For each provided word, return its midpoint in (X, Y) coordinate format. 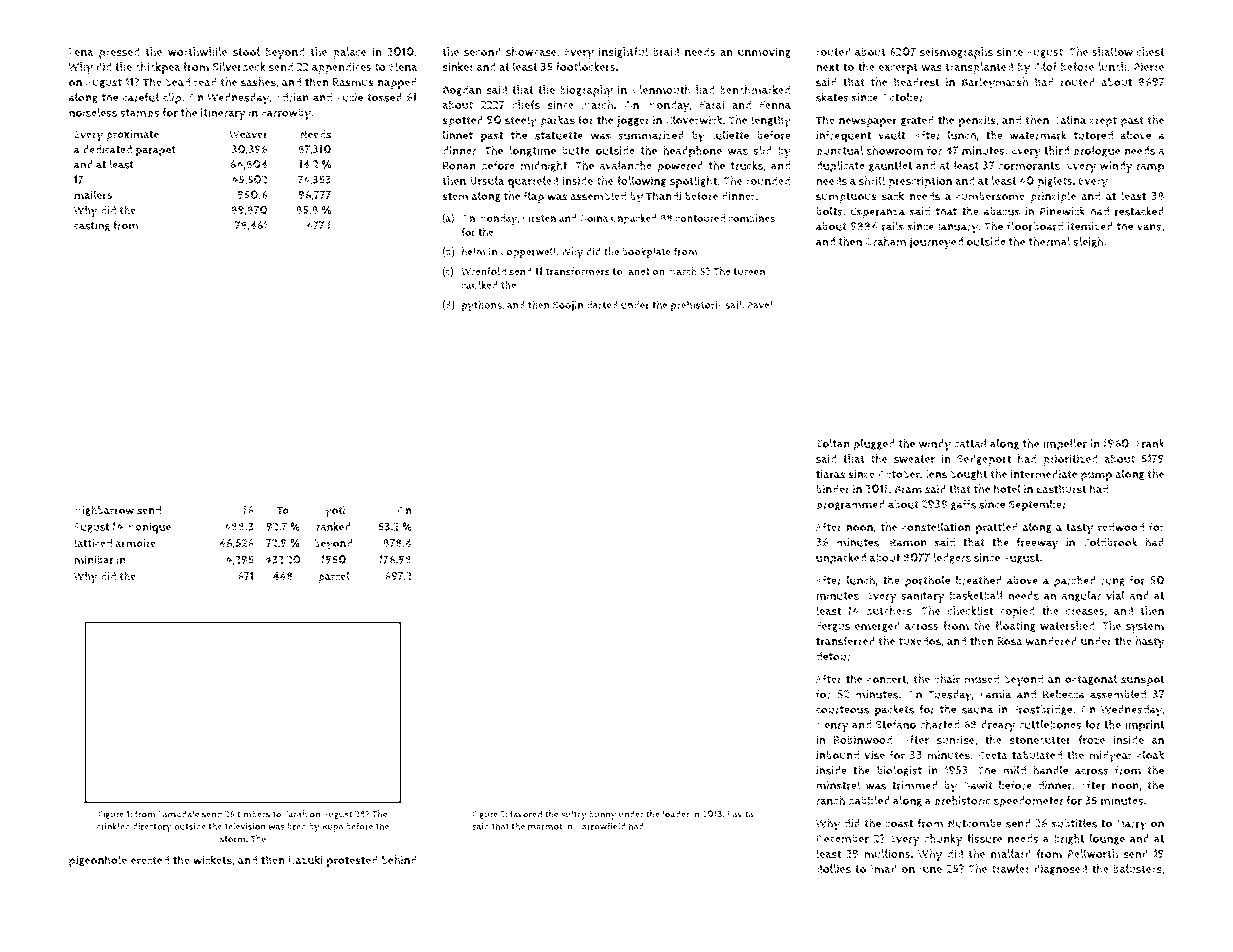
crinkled (113, 826)
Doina (594, 218)
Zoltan (833, 443)
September (1038, 506)
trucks (747, 165)
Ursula (487, 181)
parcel (334, 577)
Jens (936, 475)
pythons (482, 306)
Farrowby (286, 114)
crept (1103, 122)
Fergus (833, 627)
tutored (1093, 135)
